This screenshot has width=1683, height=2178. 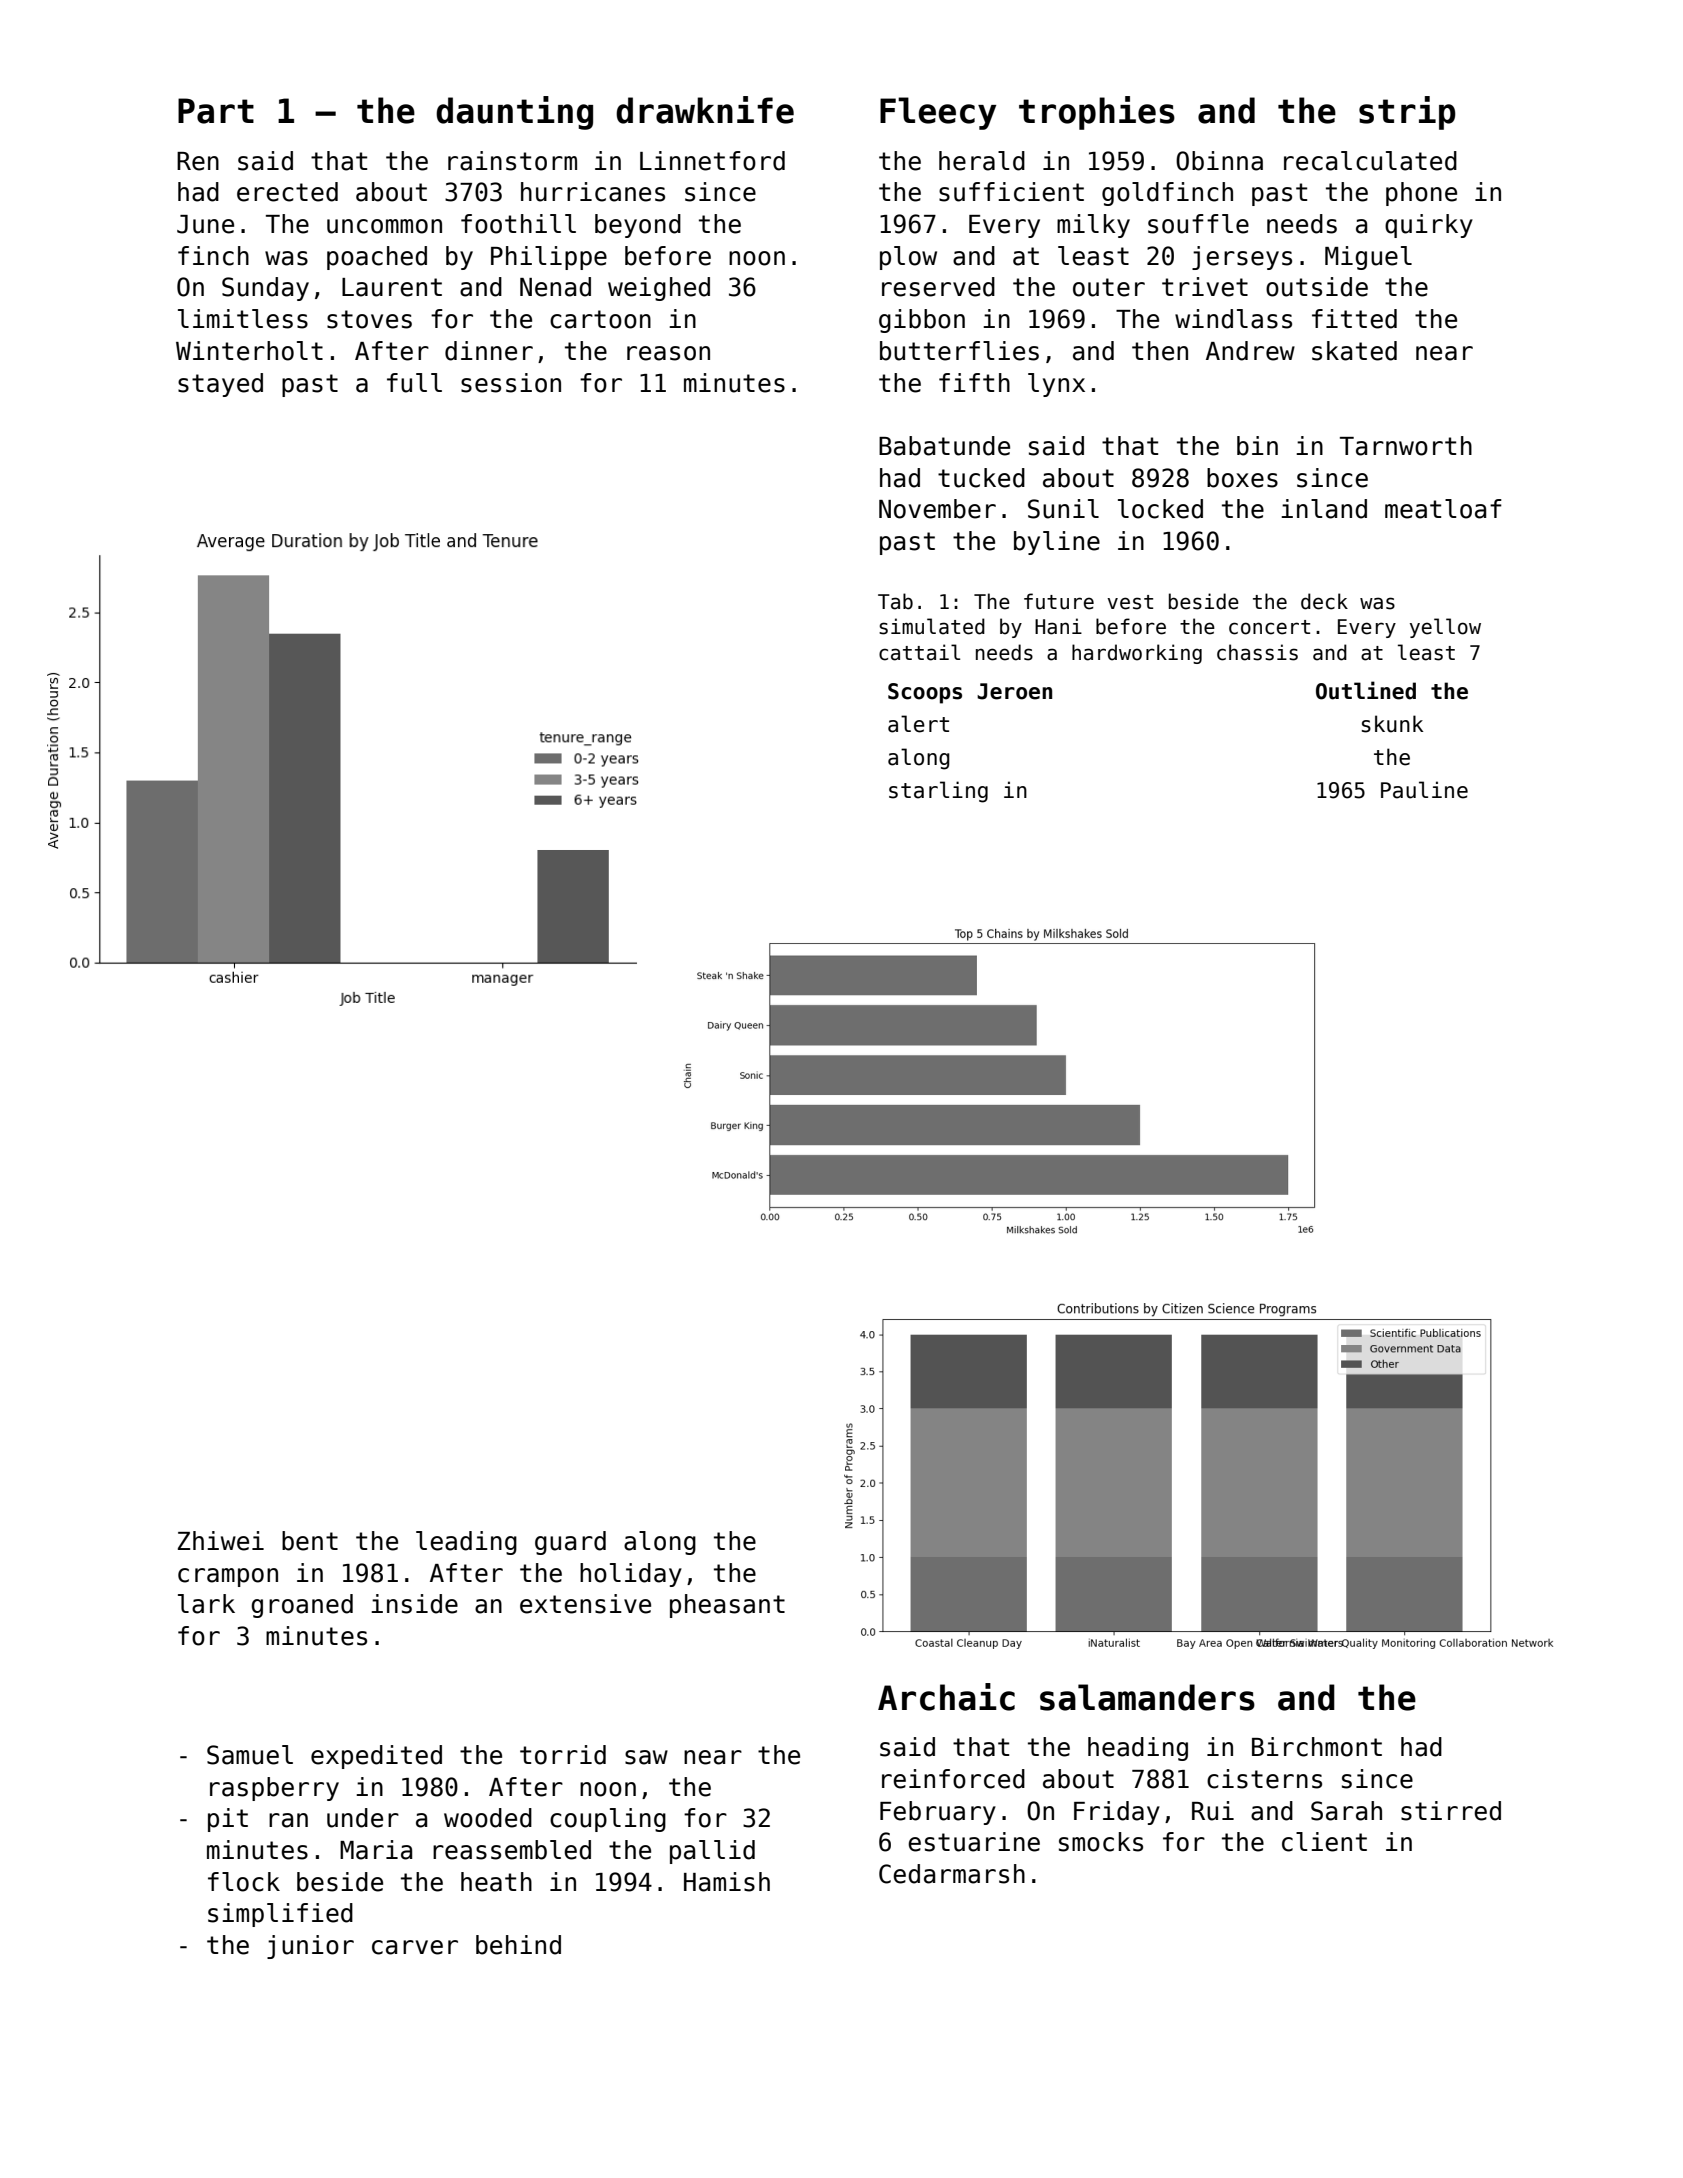 What do you see at coordinates (1354, 351) in the screenshot?
I see `skated` at bounding box center [1354, 351].
